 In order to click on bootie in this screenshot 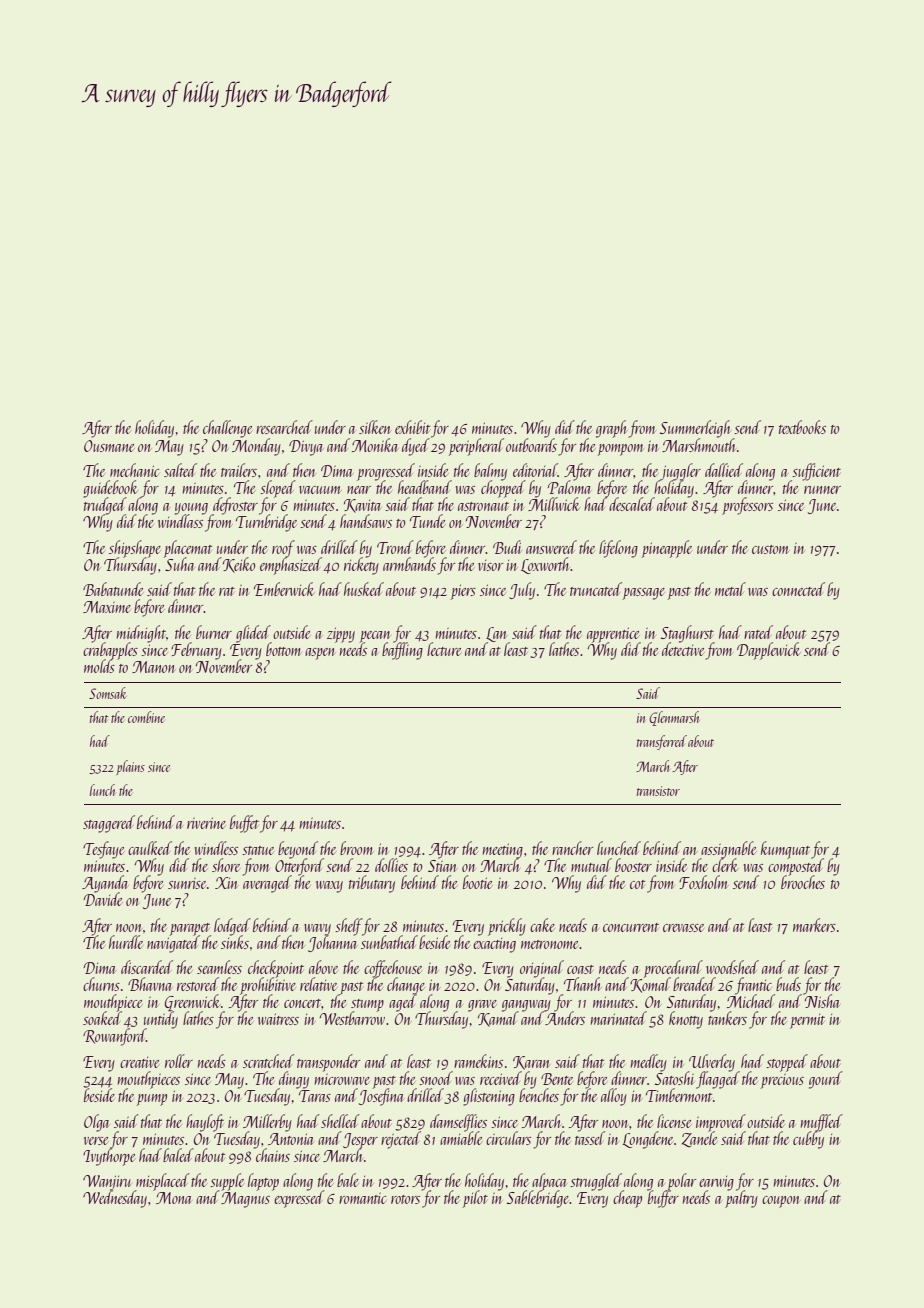, I will do `click(477, 882)`.
